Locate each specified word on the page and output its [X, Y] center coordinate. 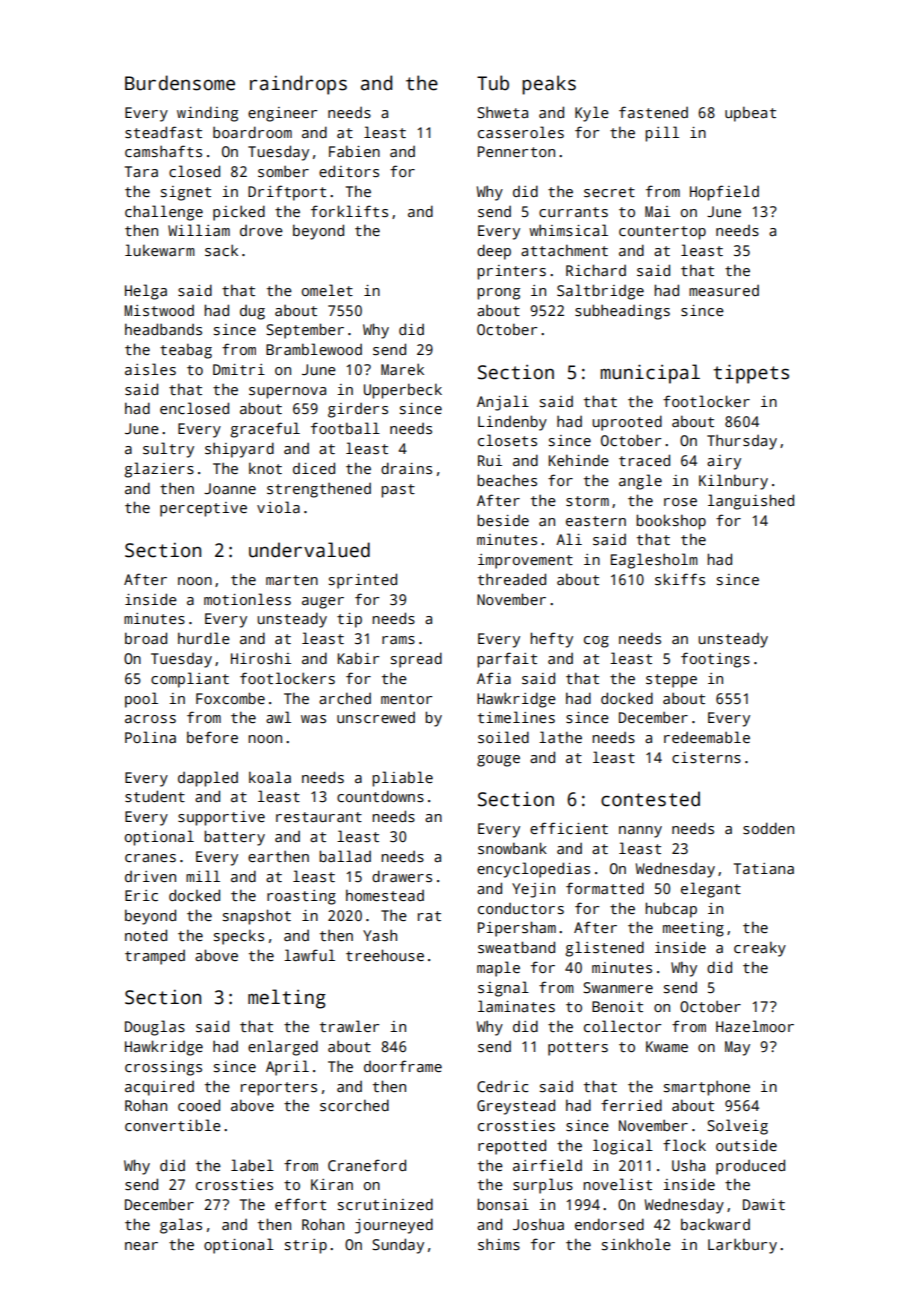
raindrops [298, 85]
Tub [493, 83]
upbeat [750, 114]
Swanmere [618, 988]
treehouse [385, 955]
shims [499, 1244]
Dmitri [239, 369]
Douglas [155, 1028]
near [141, 1246]
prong [498, 294]
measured [724, 291]
